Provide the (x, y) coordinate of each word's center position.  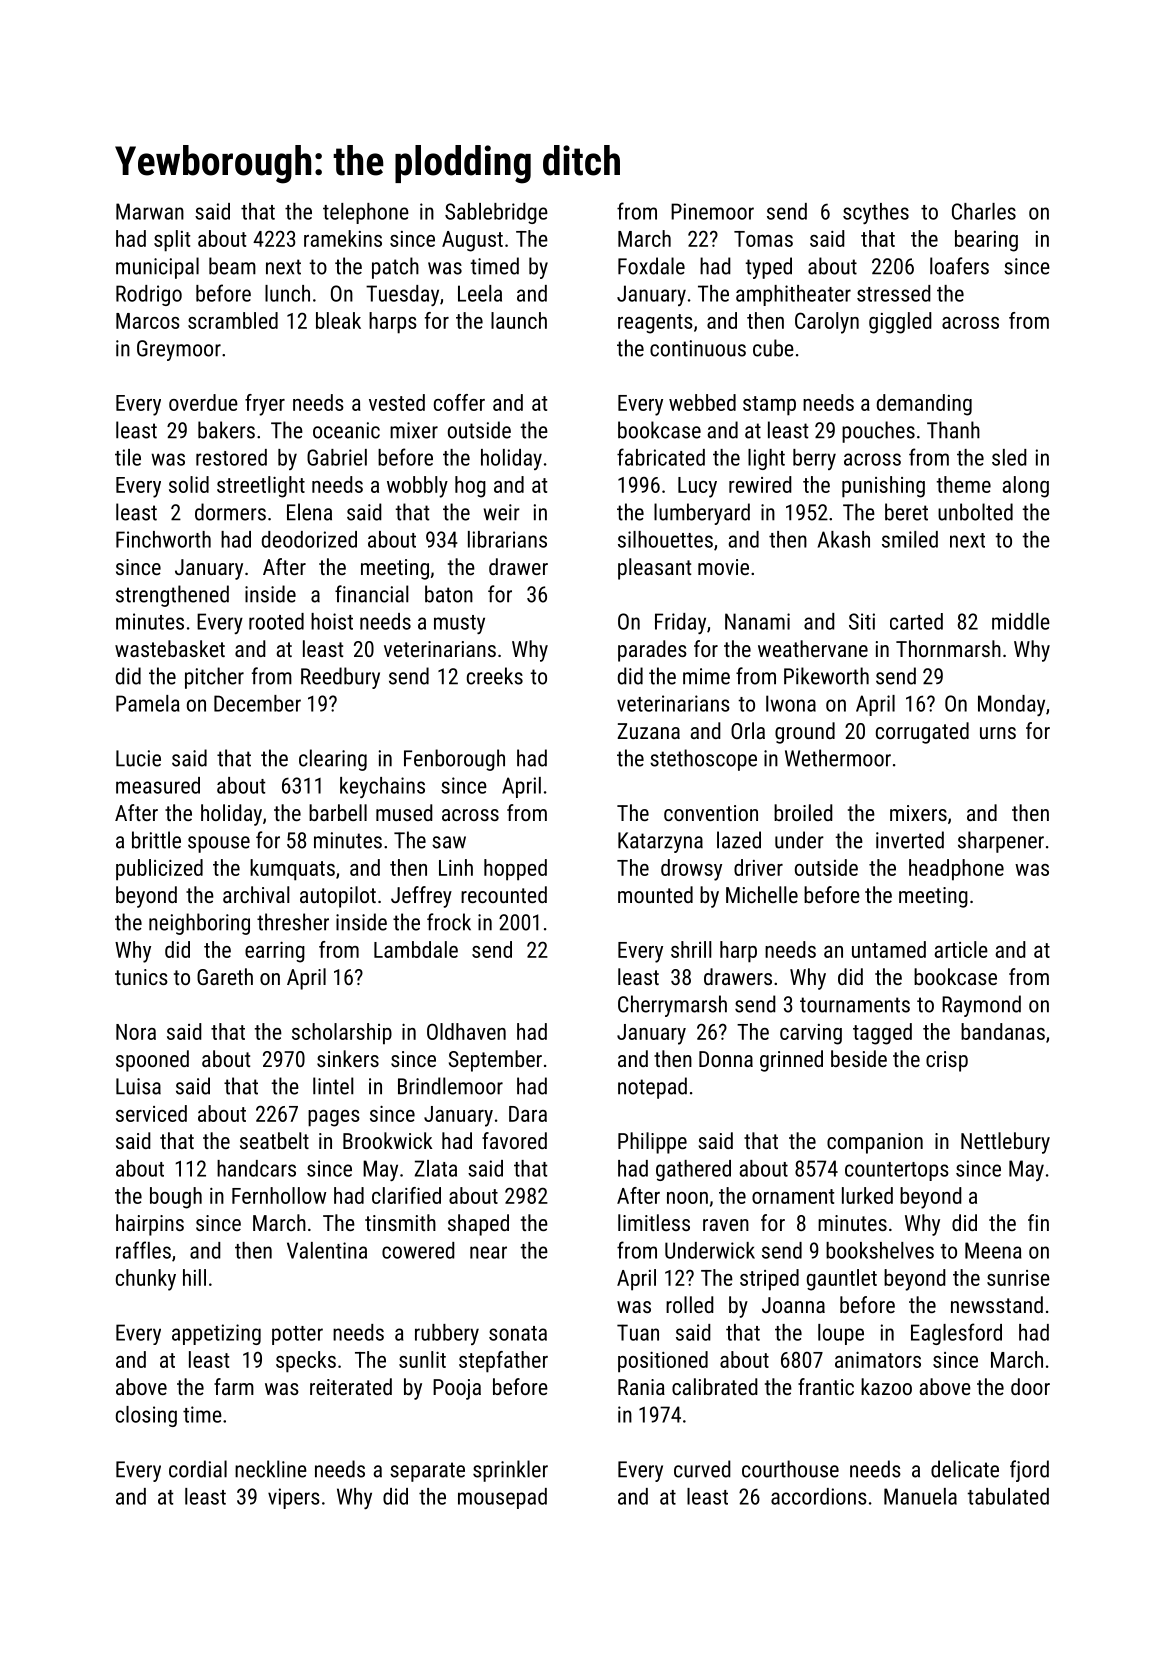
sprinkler (510, 1471)
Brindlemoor (450, 1086)
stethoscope (703, 760)
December (257, 703)
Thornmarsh (948, 648)
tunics (141, 977)
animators (878, 1360)
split (172, 241)
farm (234, 1386)
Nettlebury (1005, 1143)
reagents (655, 324)
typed (768, 268)
